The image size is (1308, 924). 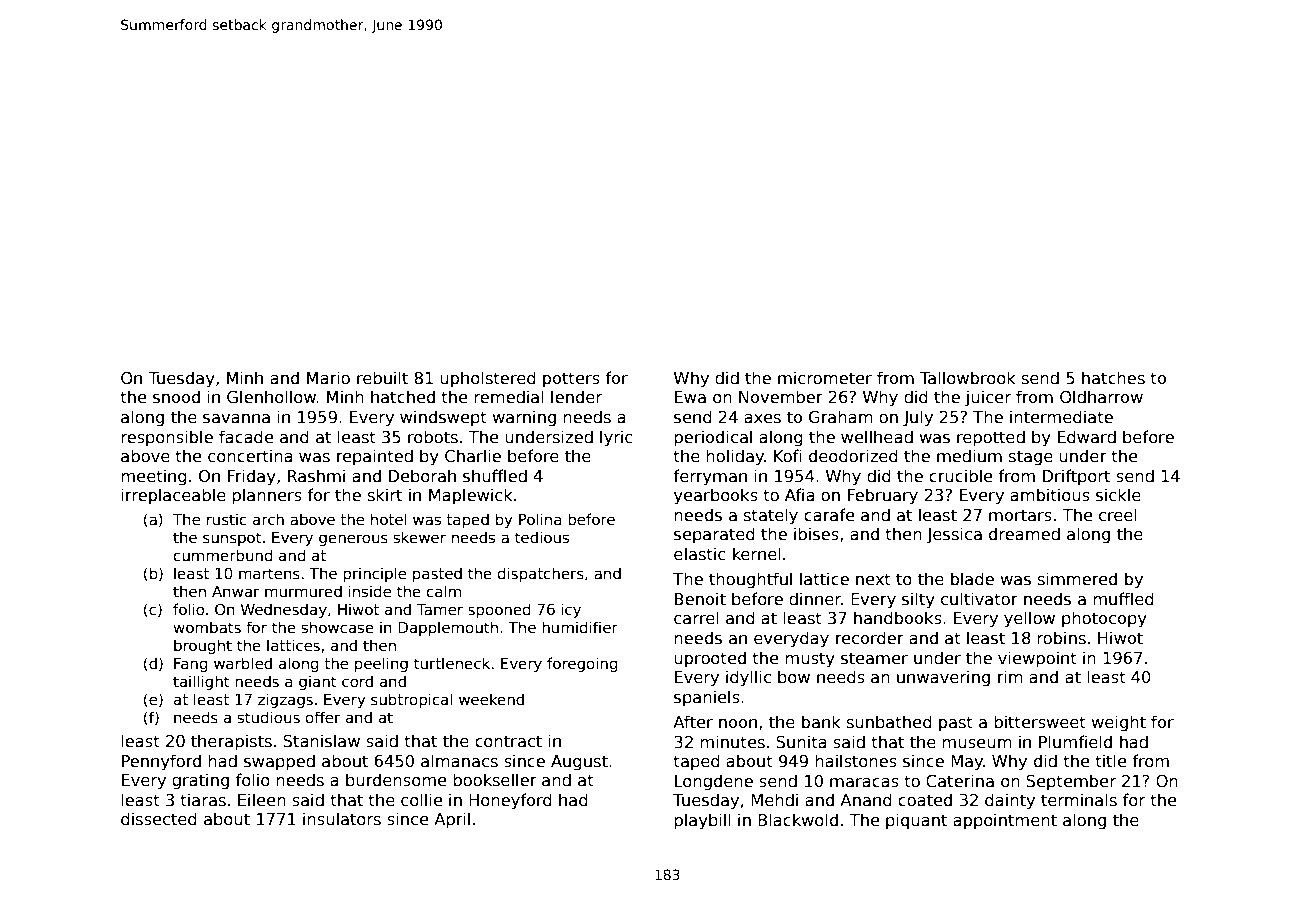 What do you see at coordinates (385, 494) in the screenshot?
I see `skirt` at bounding box center [385, 494].
